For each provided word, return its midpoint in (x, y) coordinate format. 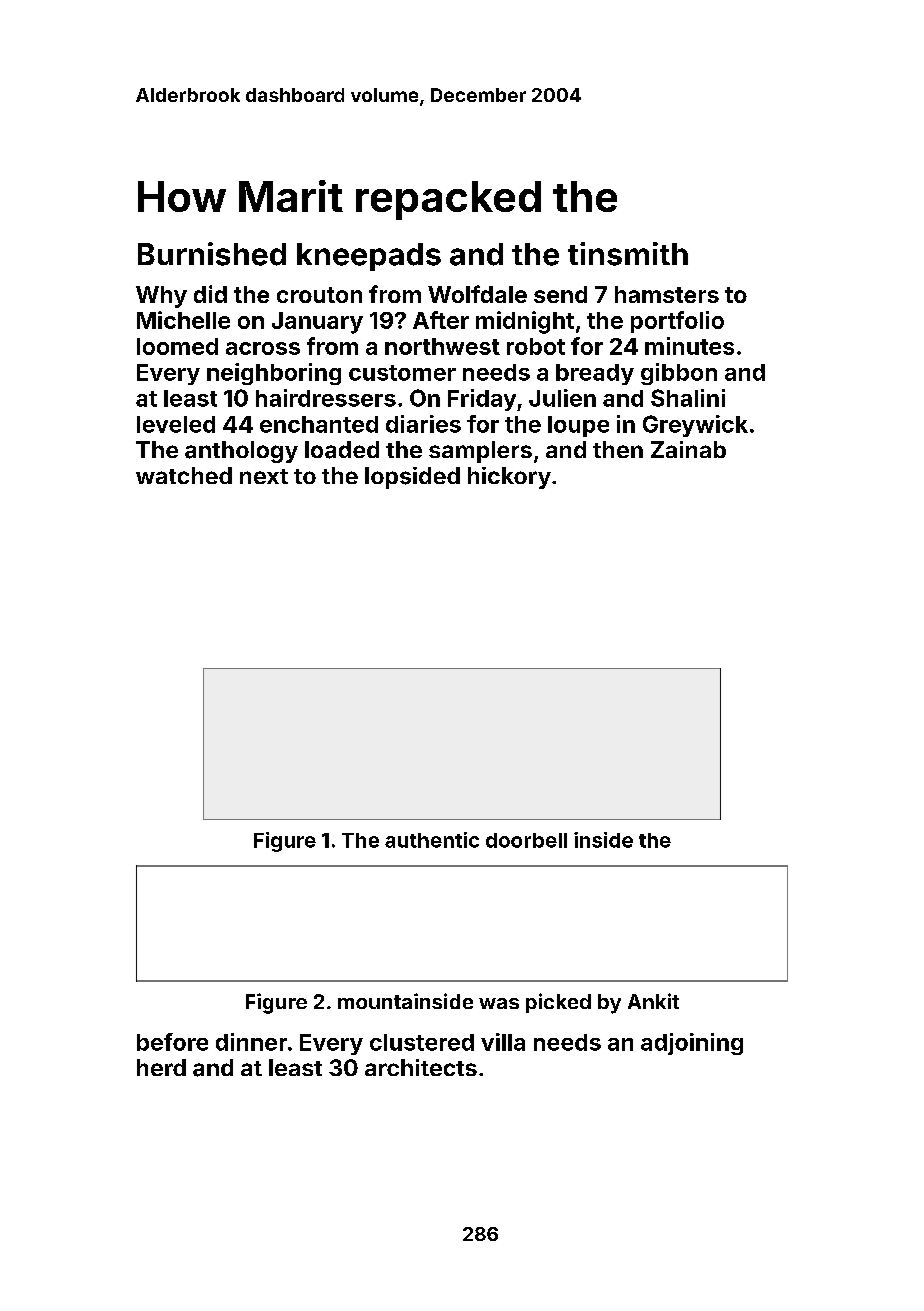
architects (421, 1067)
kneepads (369, 257)
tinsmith (628, 254)
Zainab (688, 449)
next (264, 476)
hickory (509, 478)
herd (161, 1067)
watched (184, 475)
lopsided (412, 478)
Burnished (212, 254)
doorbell (526, 840)
